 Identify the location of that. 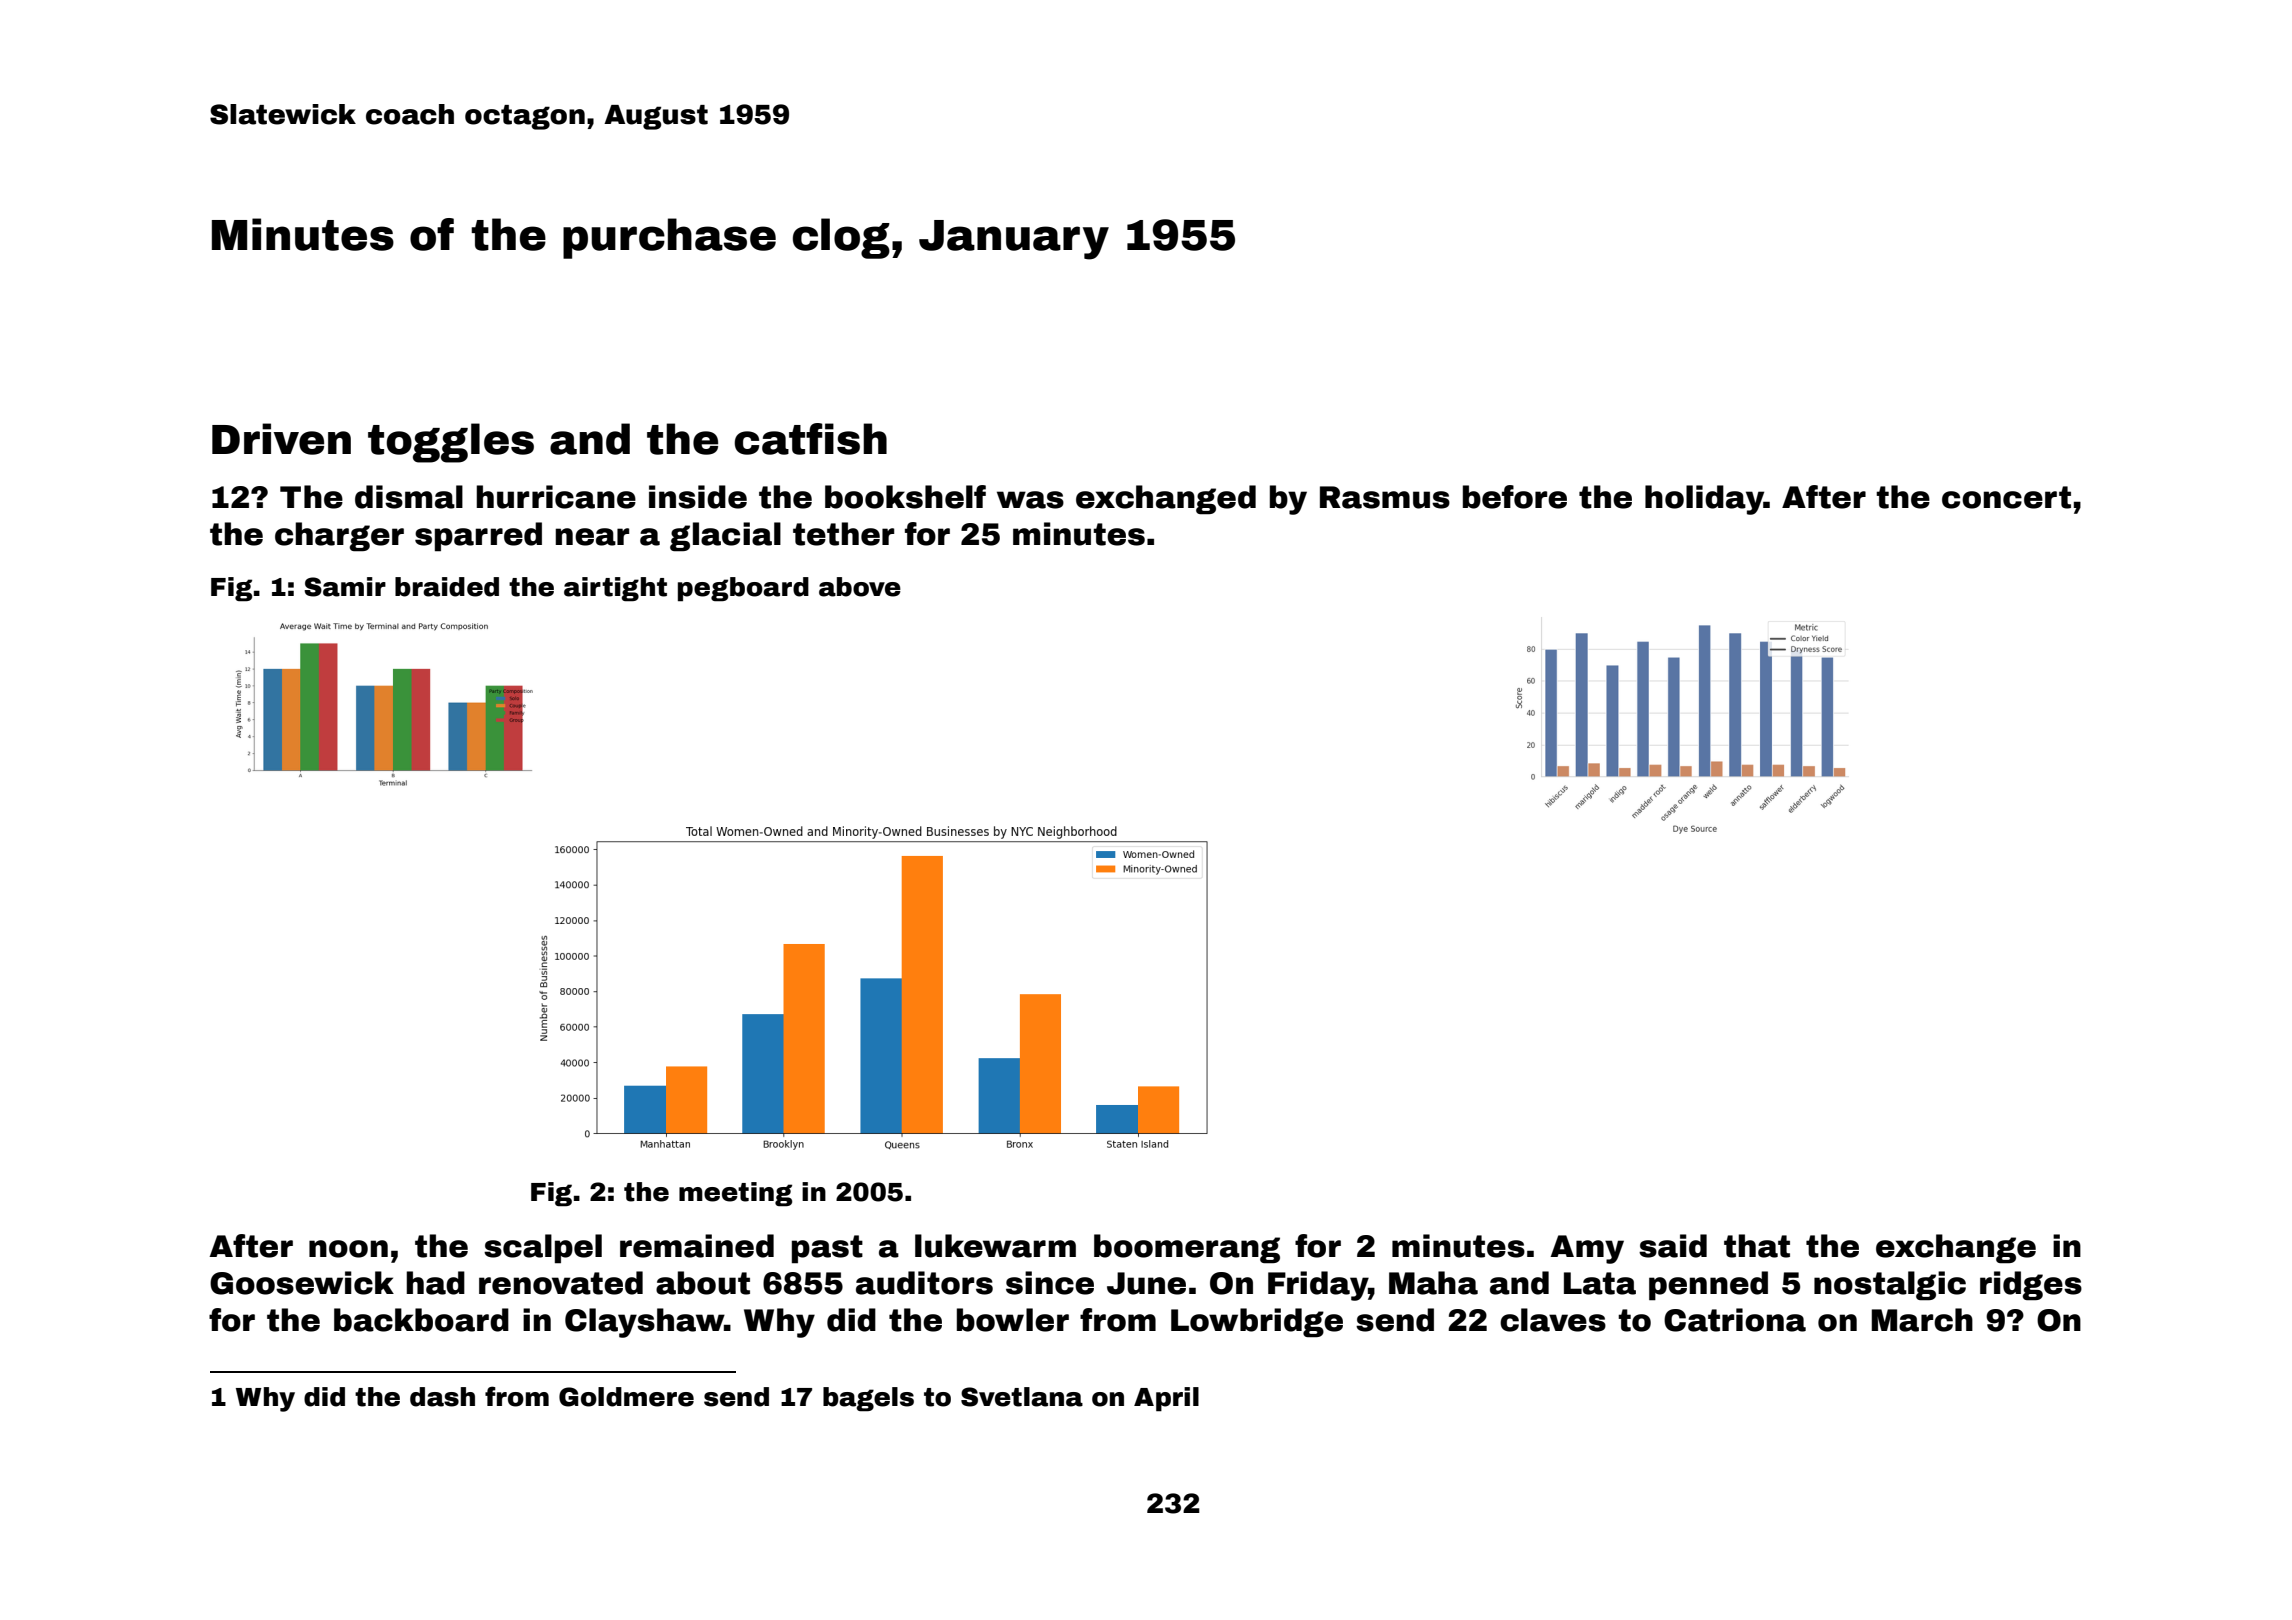
(1757, 1246).
